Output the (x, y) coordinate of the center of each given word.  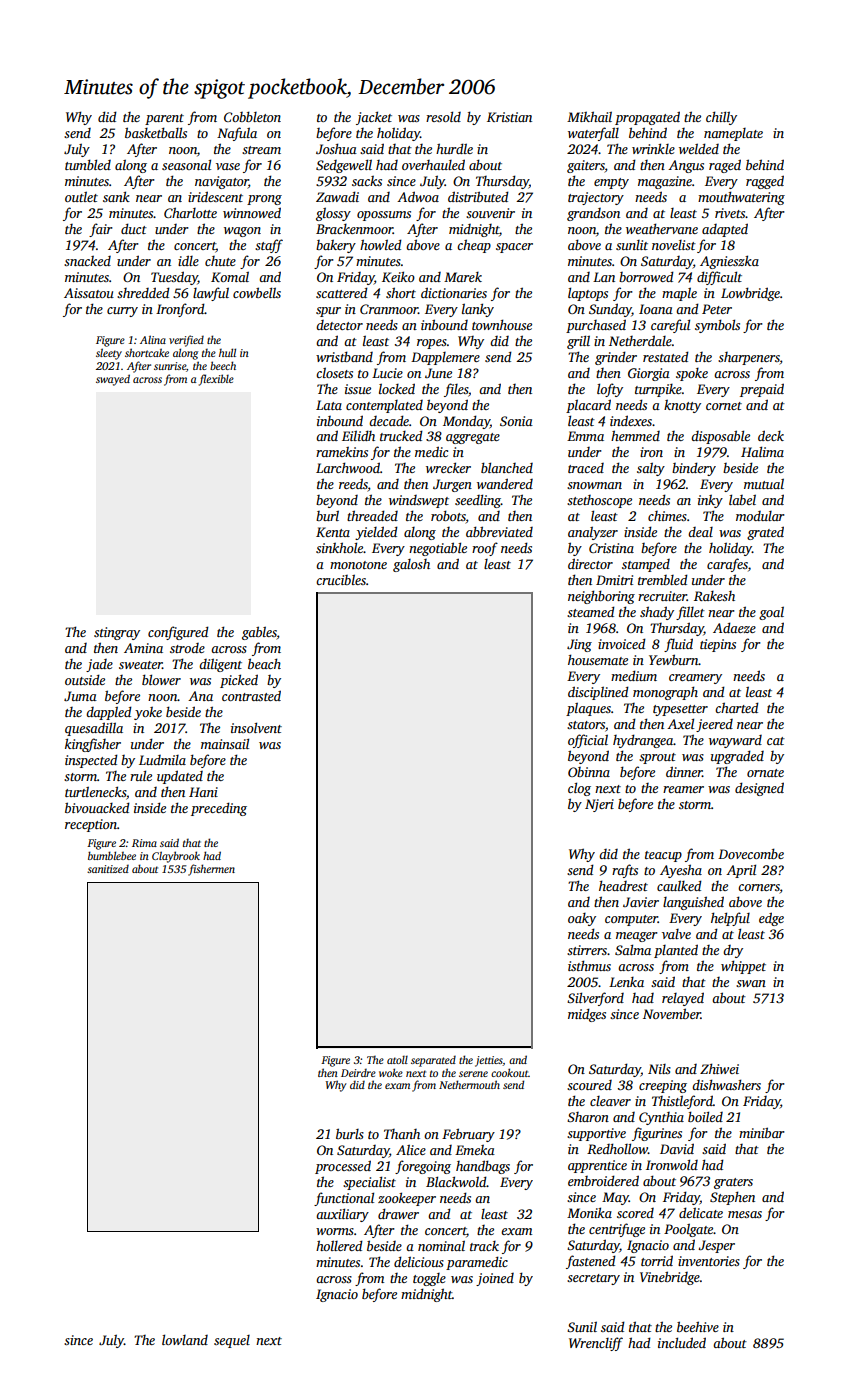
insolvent (256, 727)
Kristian (509, 117)
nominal (441, 1245)
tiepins (718, 645)
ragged (765, 182)
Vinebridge (670, 1278)
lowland (185, 1339)
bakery (336, 246)
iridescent (215, 196)
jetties (489, 1061)
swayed (113, 380)
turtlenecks (95, 791)
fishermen (211, 870)
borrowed (646, 276)
